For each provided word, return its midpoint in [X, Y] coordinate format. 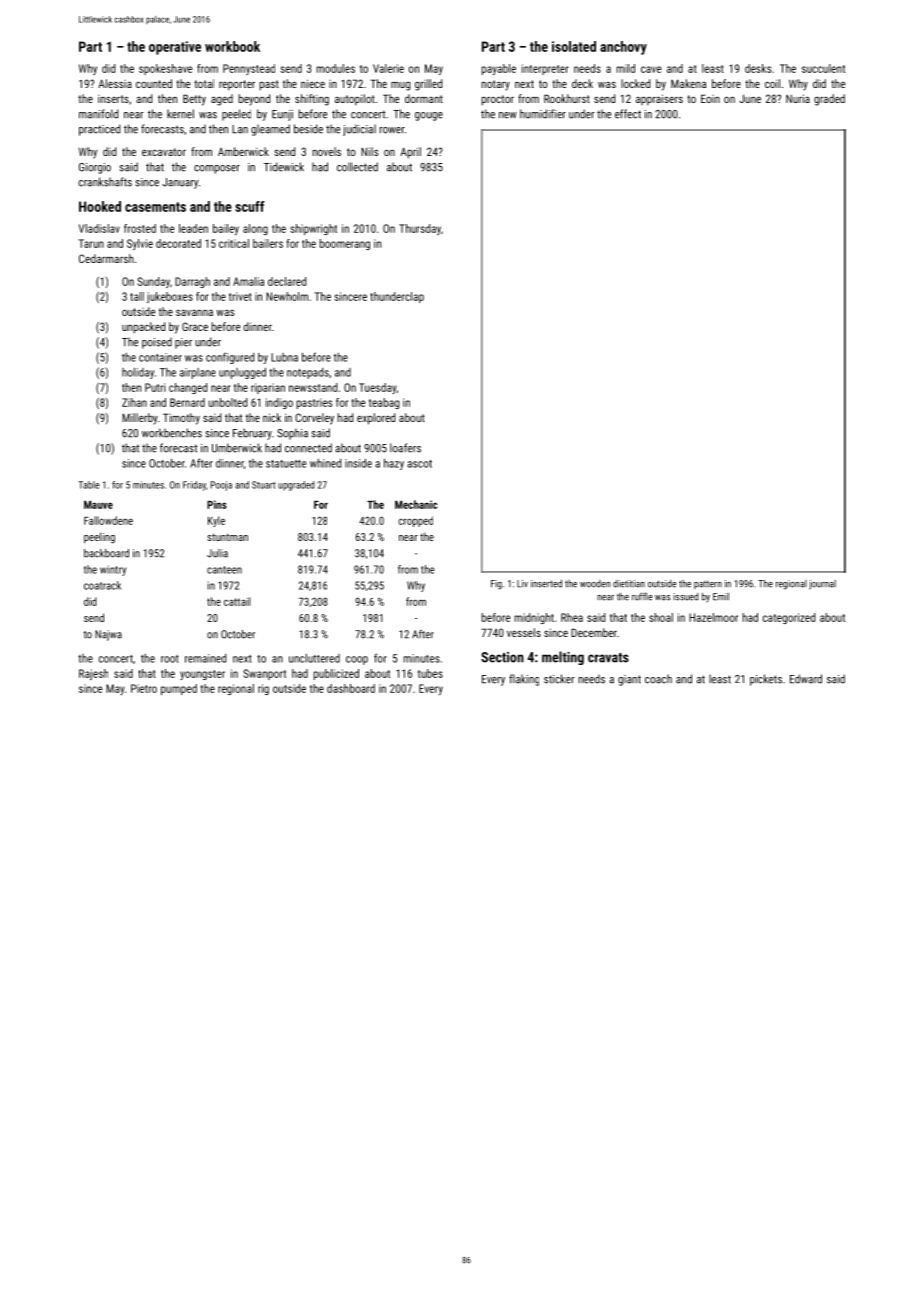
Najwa [108, 635]
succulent [823, 68]
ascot [419, 464]
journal [822, 585]
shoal [661, 617]
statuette [286, 464]
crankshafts [105, 182]
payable [498, 69]
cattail [237, 601]
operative [175, 48]
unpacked [143, 328]
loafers [405, 448]
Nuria [798, 98]
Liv [522, 584]
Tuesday [377, 388]
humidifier [543, 114]
